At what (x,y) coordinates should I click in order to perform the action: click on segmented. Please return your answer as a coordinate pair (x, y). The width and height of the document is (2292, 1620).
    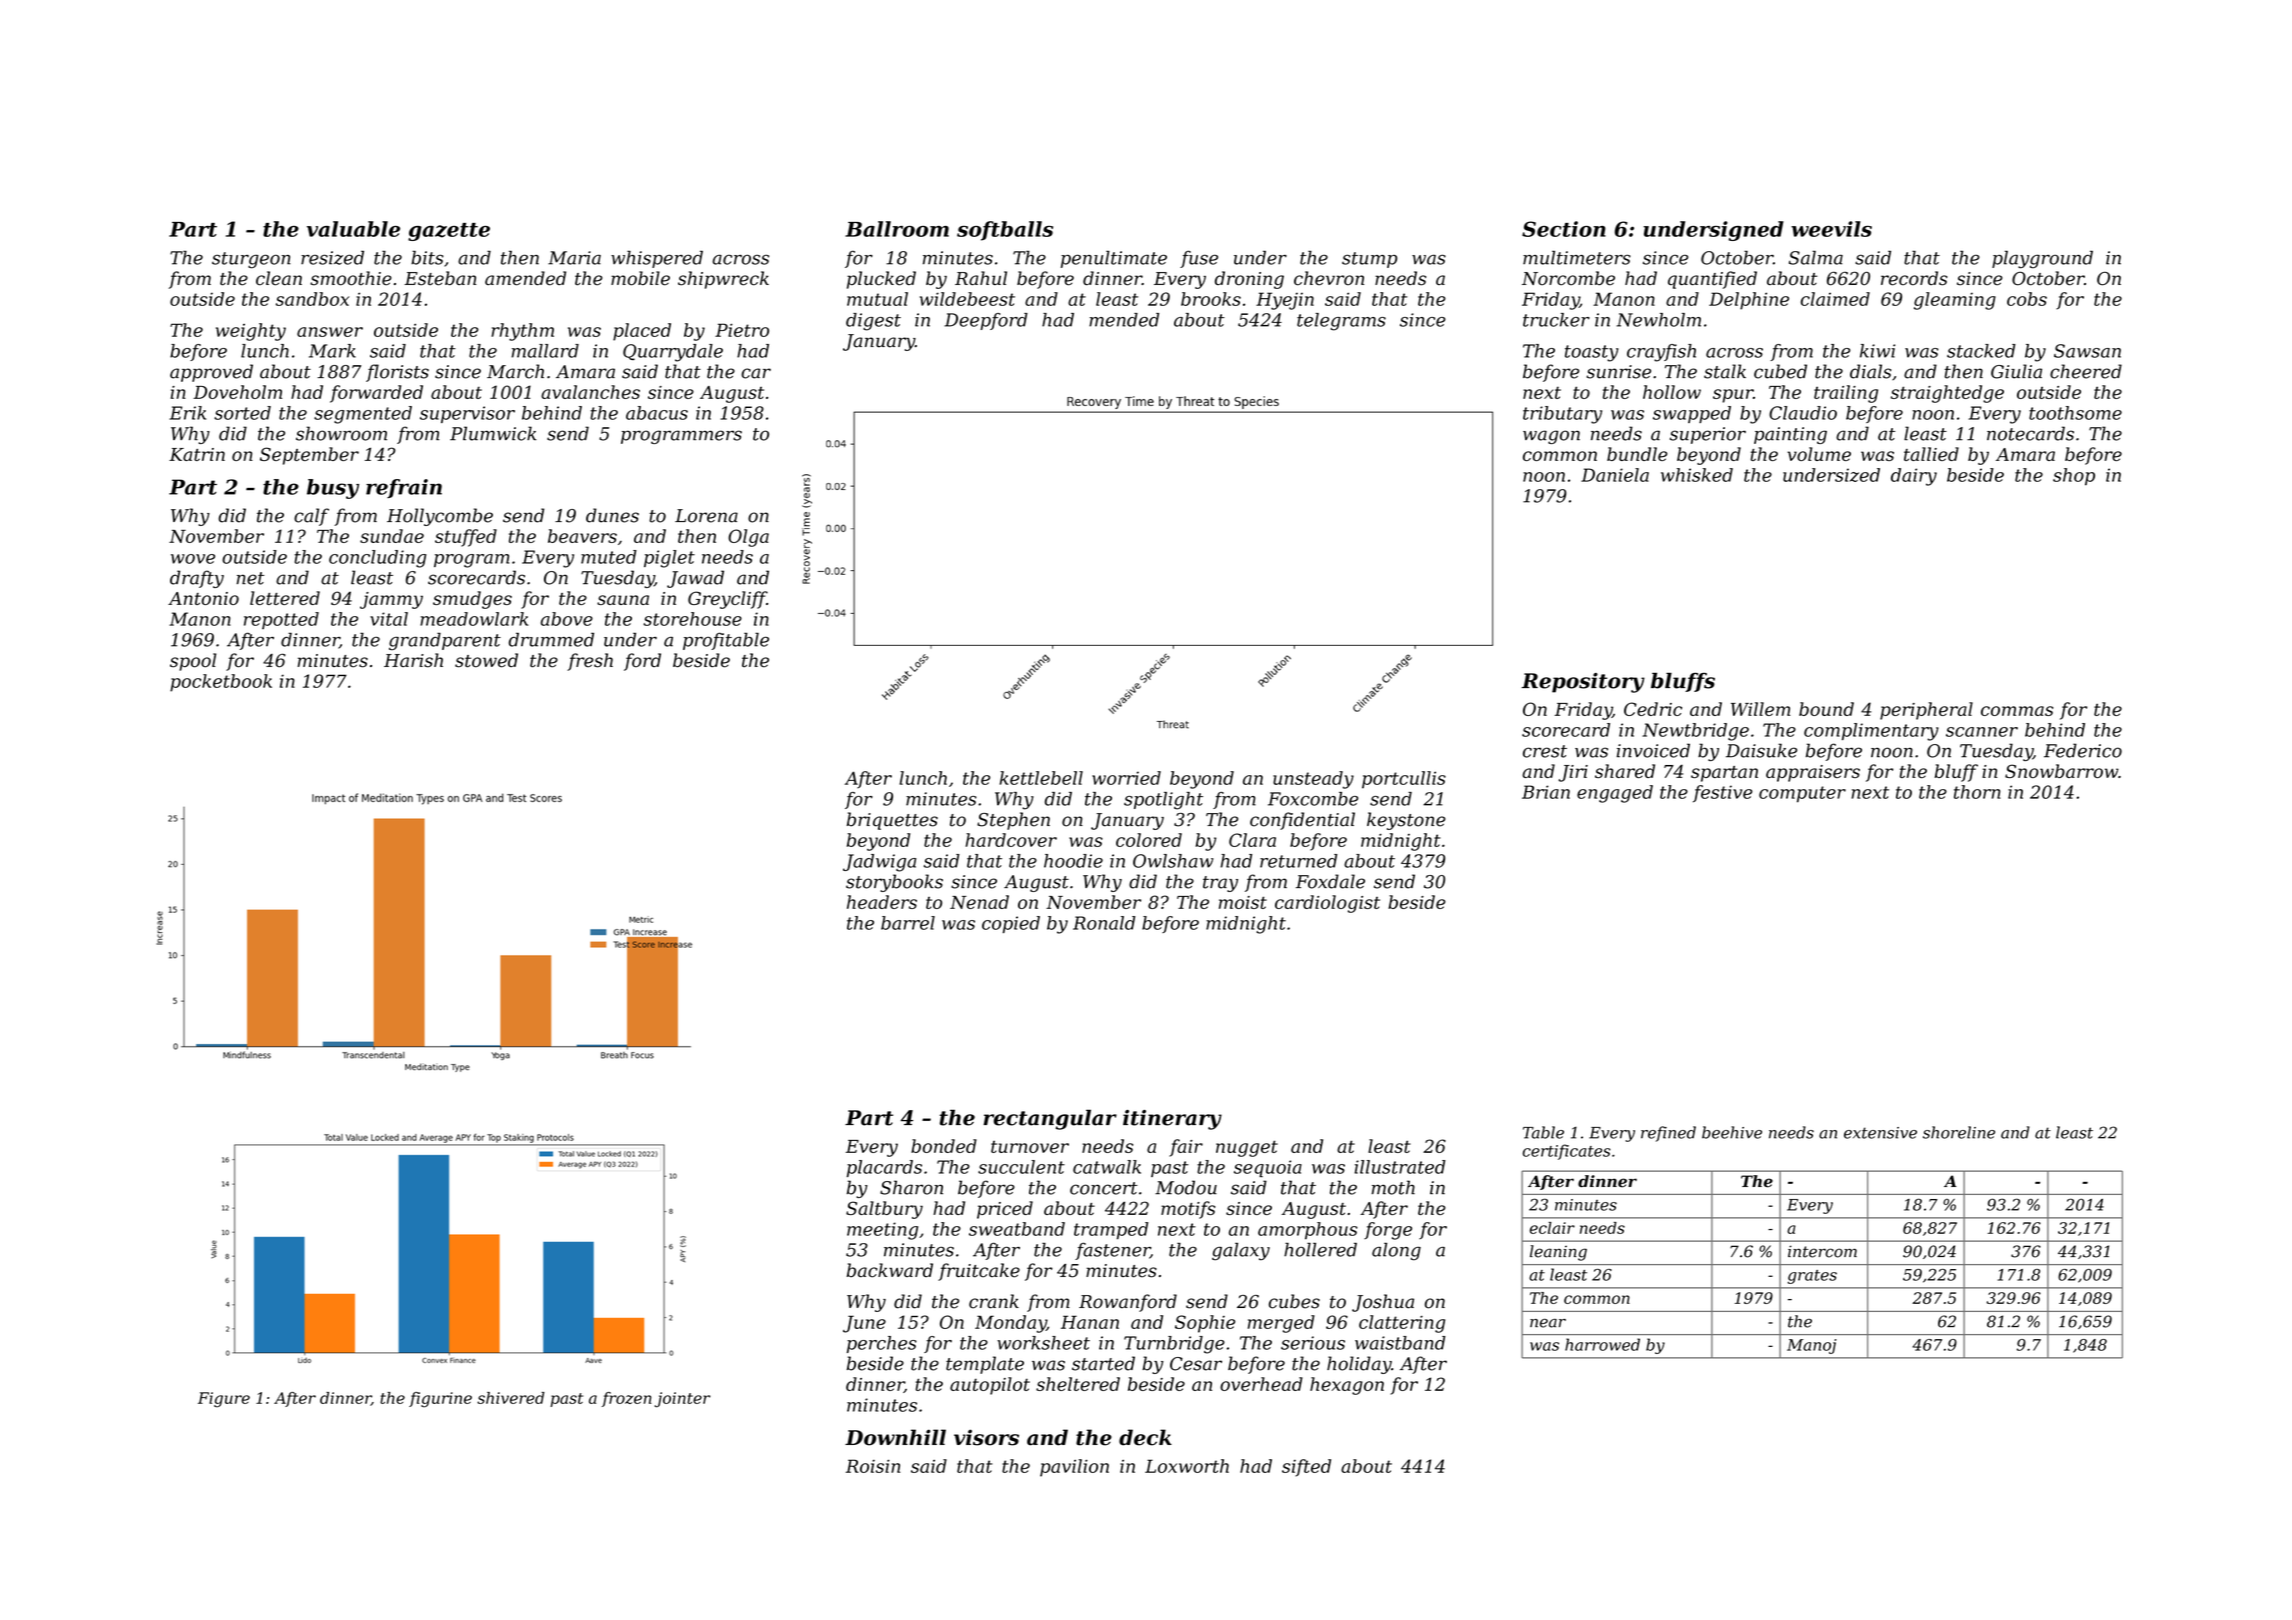
    Looking at the image, I should click on (363, 415).
